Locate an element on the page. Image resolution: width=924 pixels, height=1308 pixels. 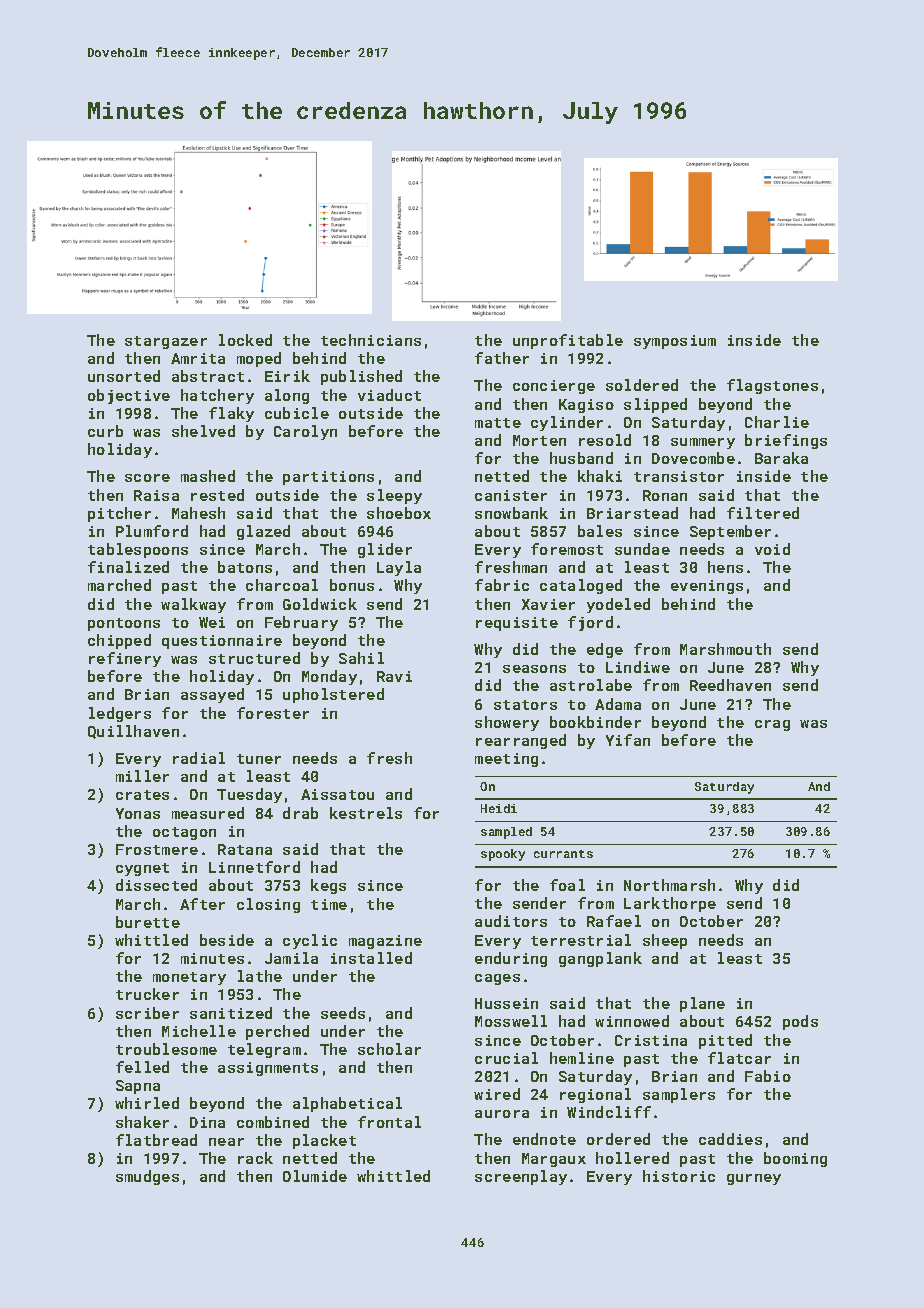
symposium is located at coordinates (675, 342).
